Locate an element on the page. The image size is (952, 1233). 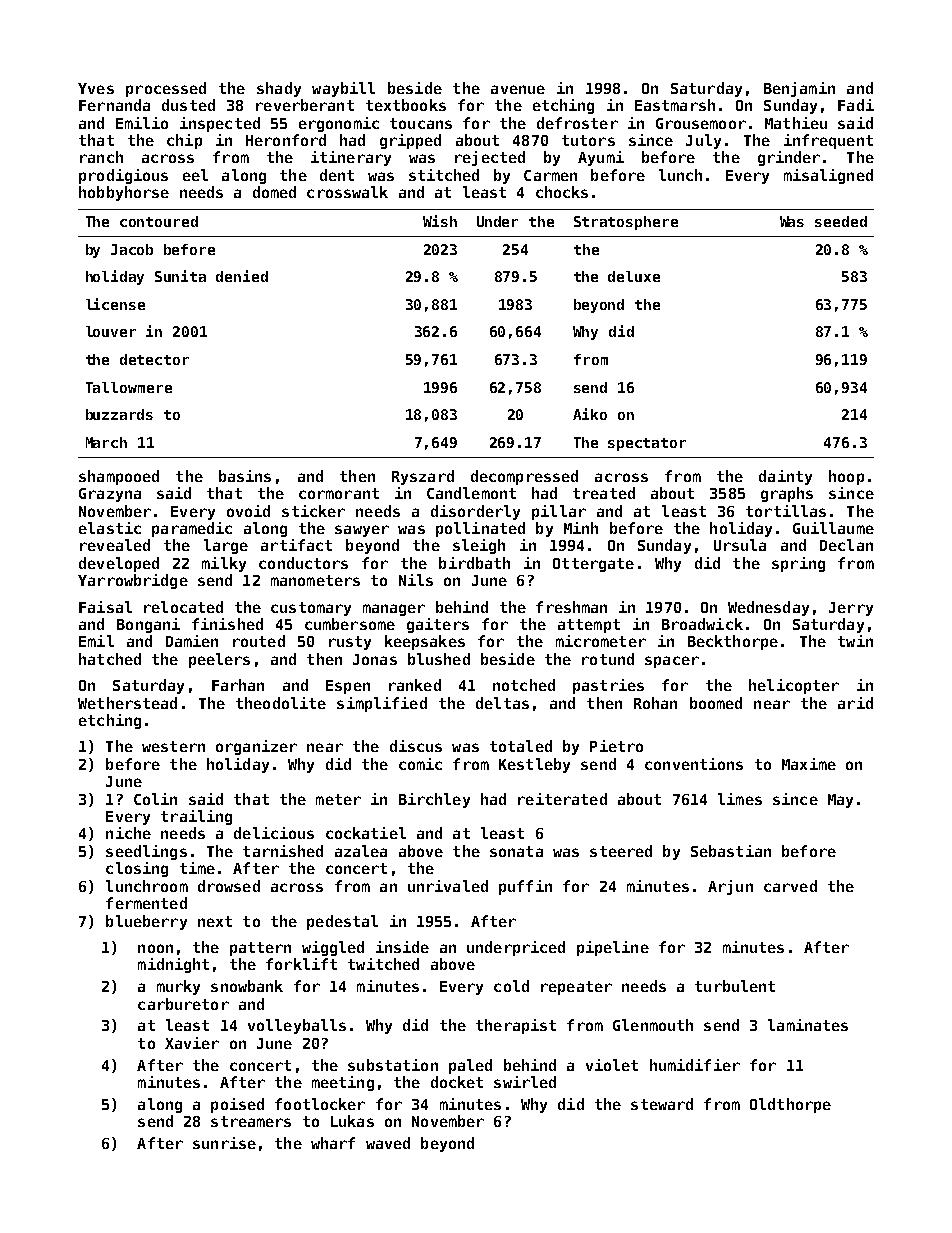
pillar is located at coordinates (559, 512).
